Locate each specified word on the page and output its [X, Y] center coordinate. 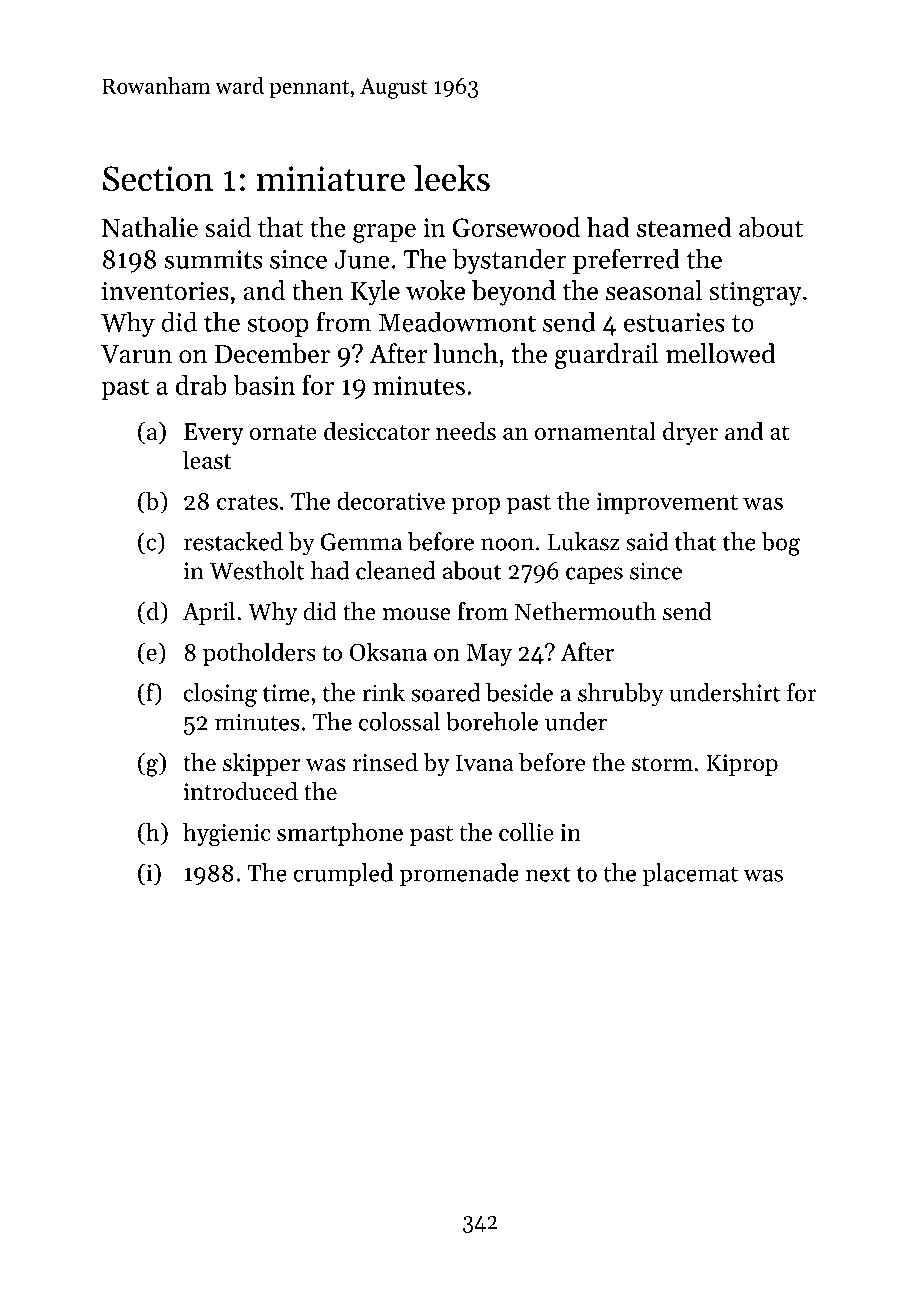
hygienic [226, 834]
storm [662, 764]
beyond [514, 293]
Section [158, 179]
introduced [241, 791]
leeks [452, 177]
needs [466, 431]
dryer [690, 433]
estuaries [674, 322]
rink [383, 692]
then [318, 290]
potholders [259, 654]
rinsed [385, 762]
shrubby [621, 695]
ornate [283, 432]
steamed [684, 227]
